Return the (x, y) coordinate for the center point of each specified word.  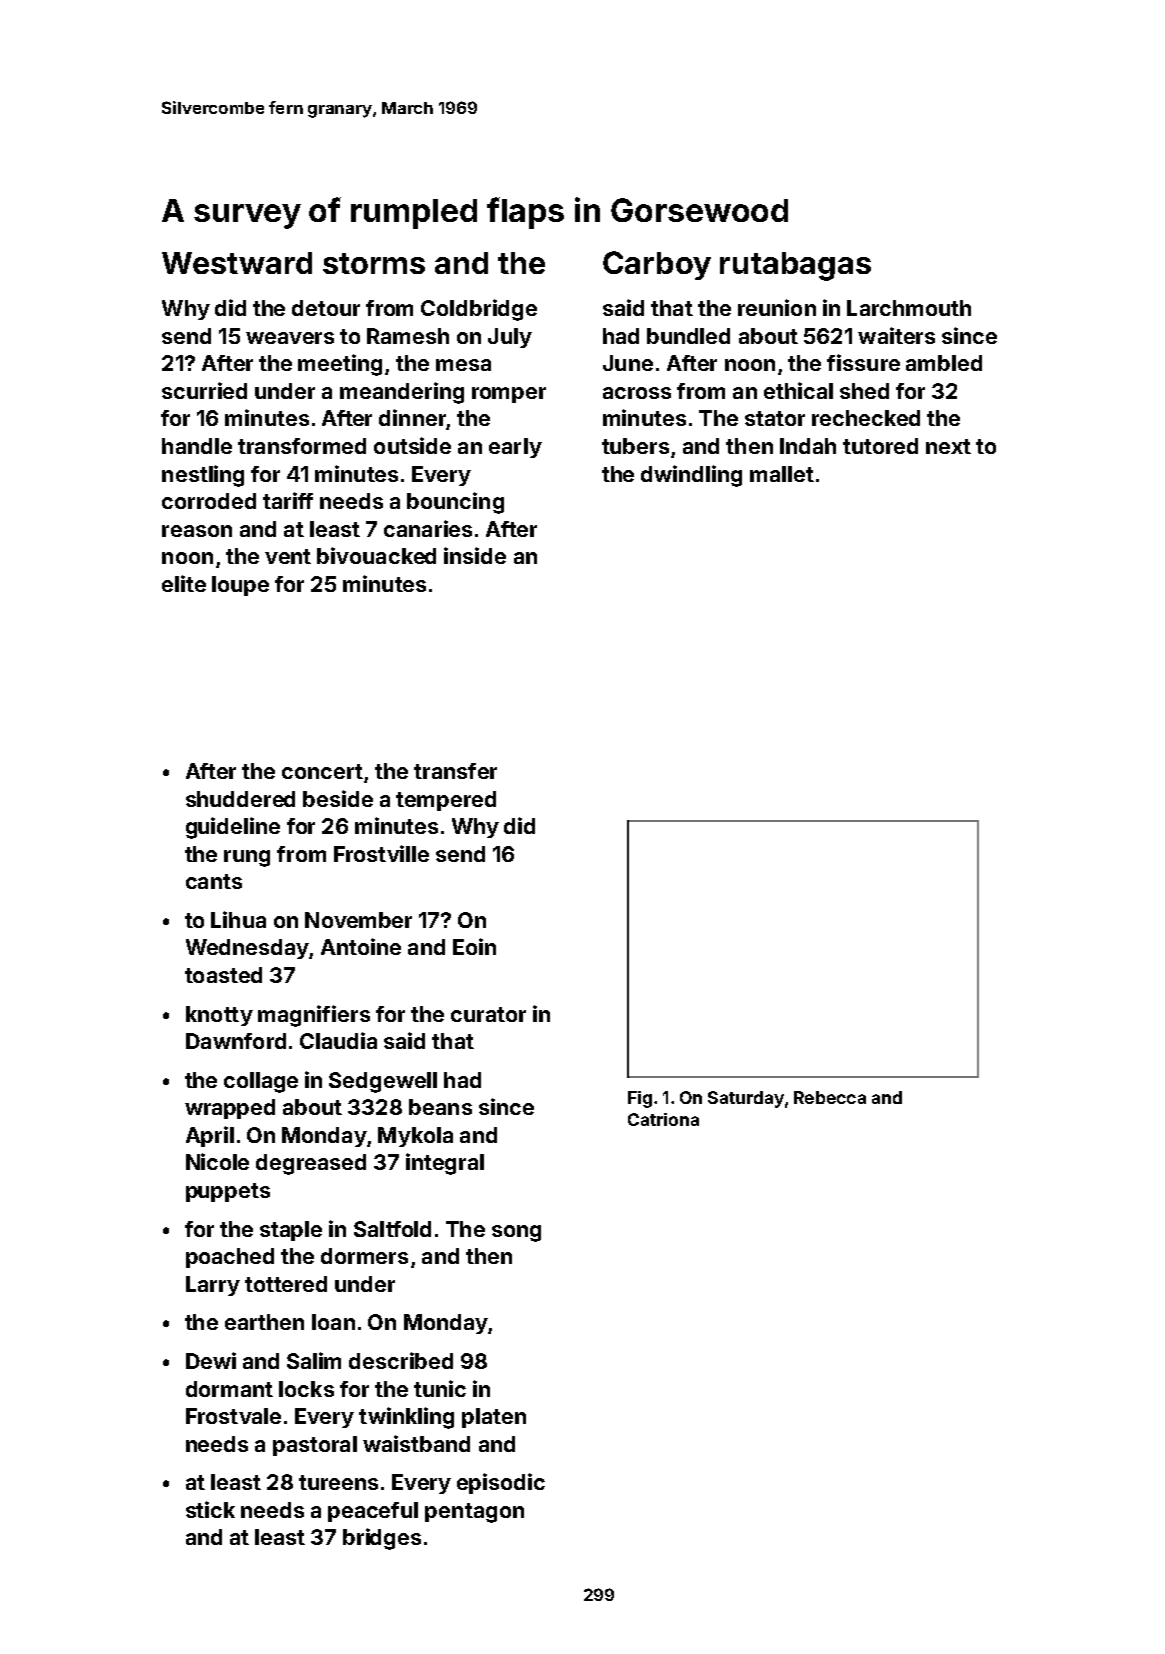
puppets (228, 1192)
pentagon (474, 1513)
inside (475, 555)
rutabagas (795, 266)
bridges (382, 1539)
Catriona (663, 1119)
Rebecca (830, 1097)
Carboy (657, 265)
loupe (240, 586)
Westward (237, 263)
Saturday (746, 1099)
